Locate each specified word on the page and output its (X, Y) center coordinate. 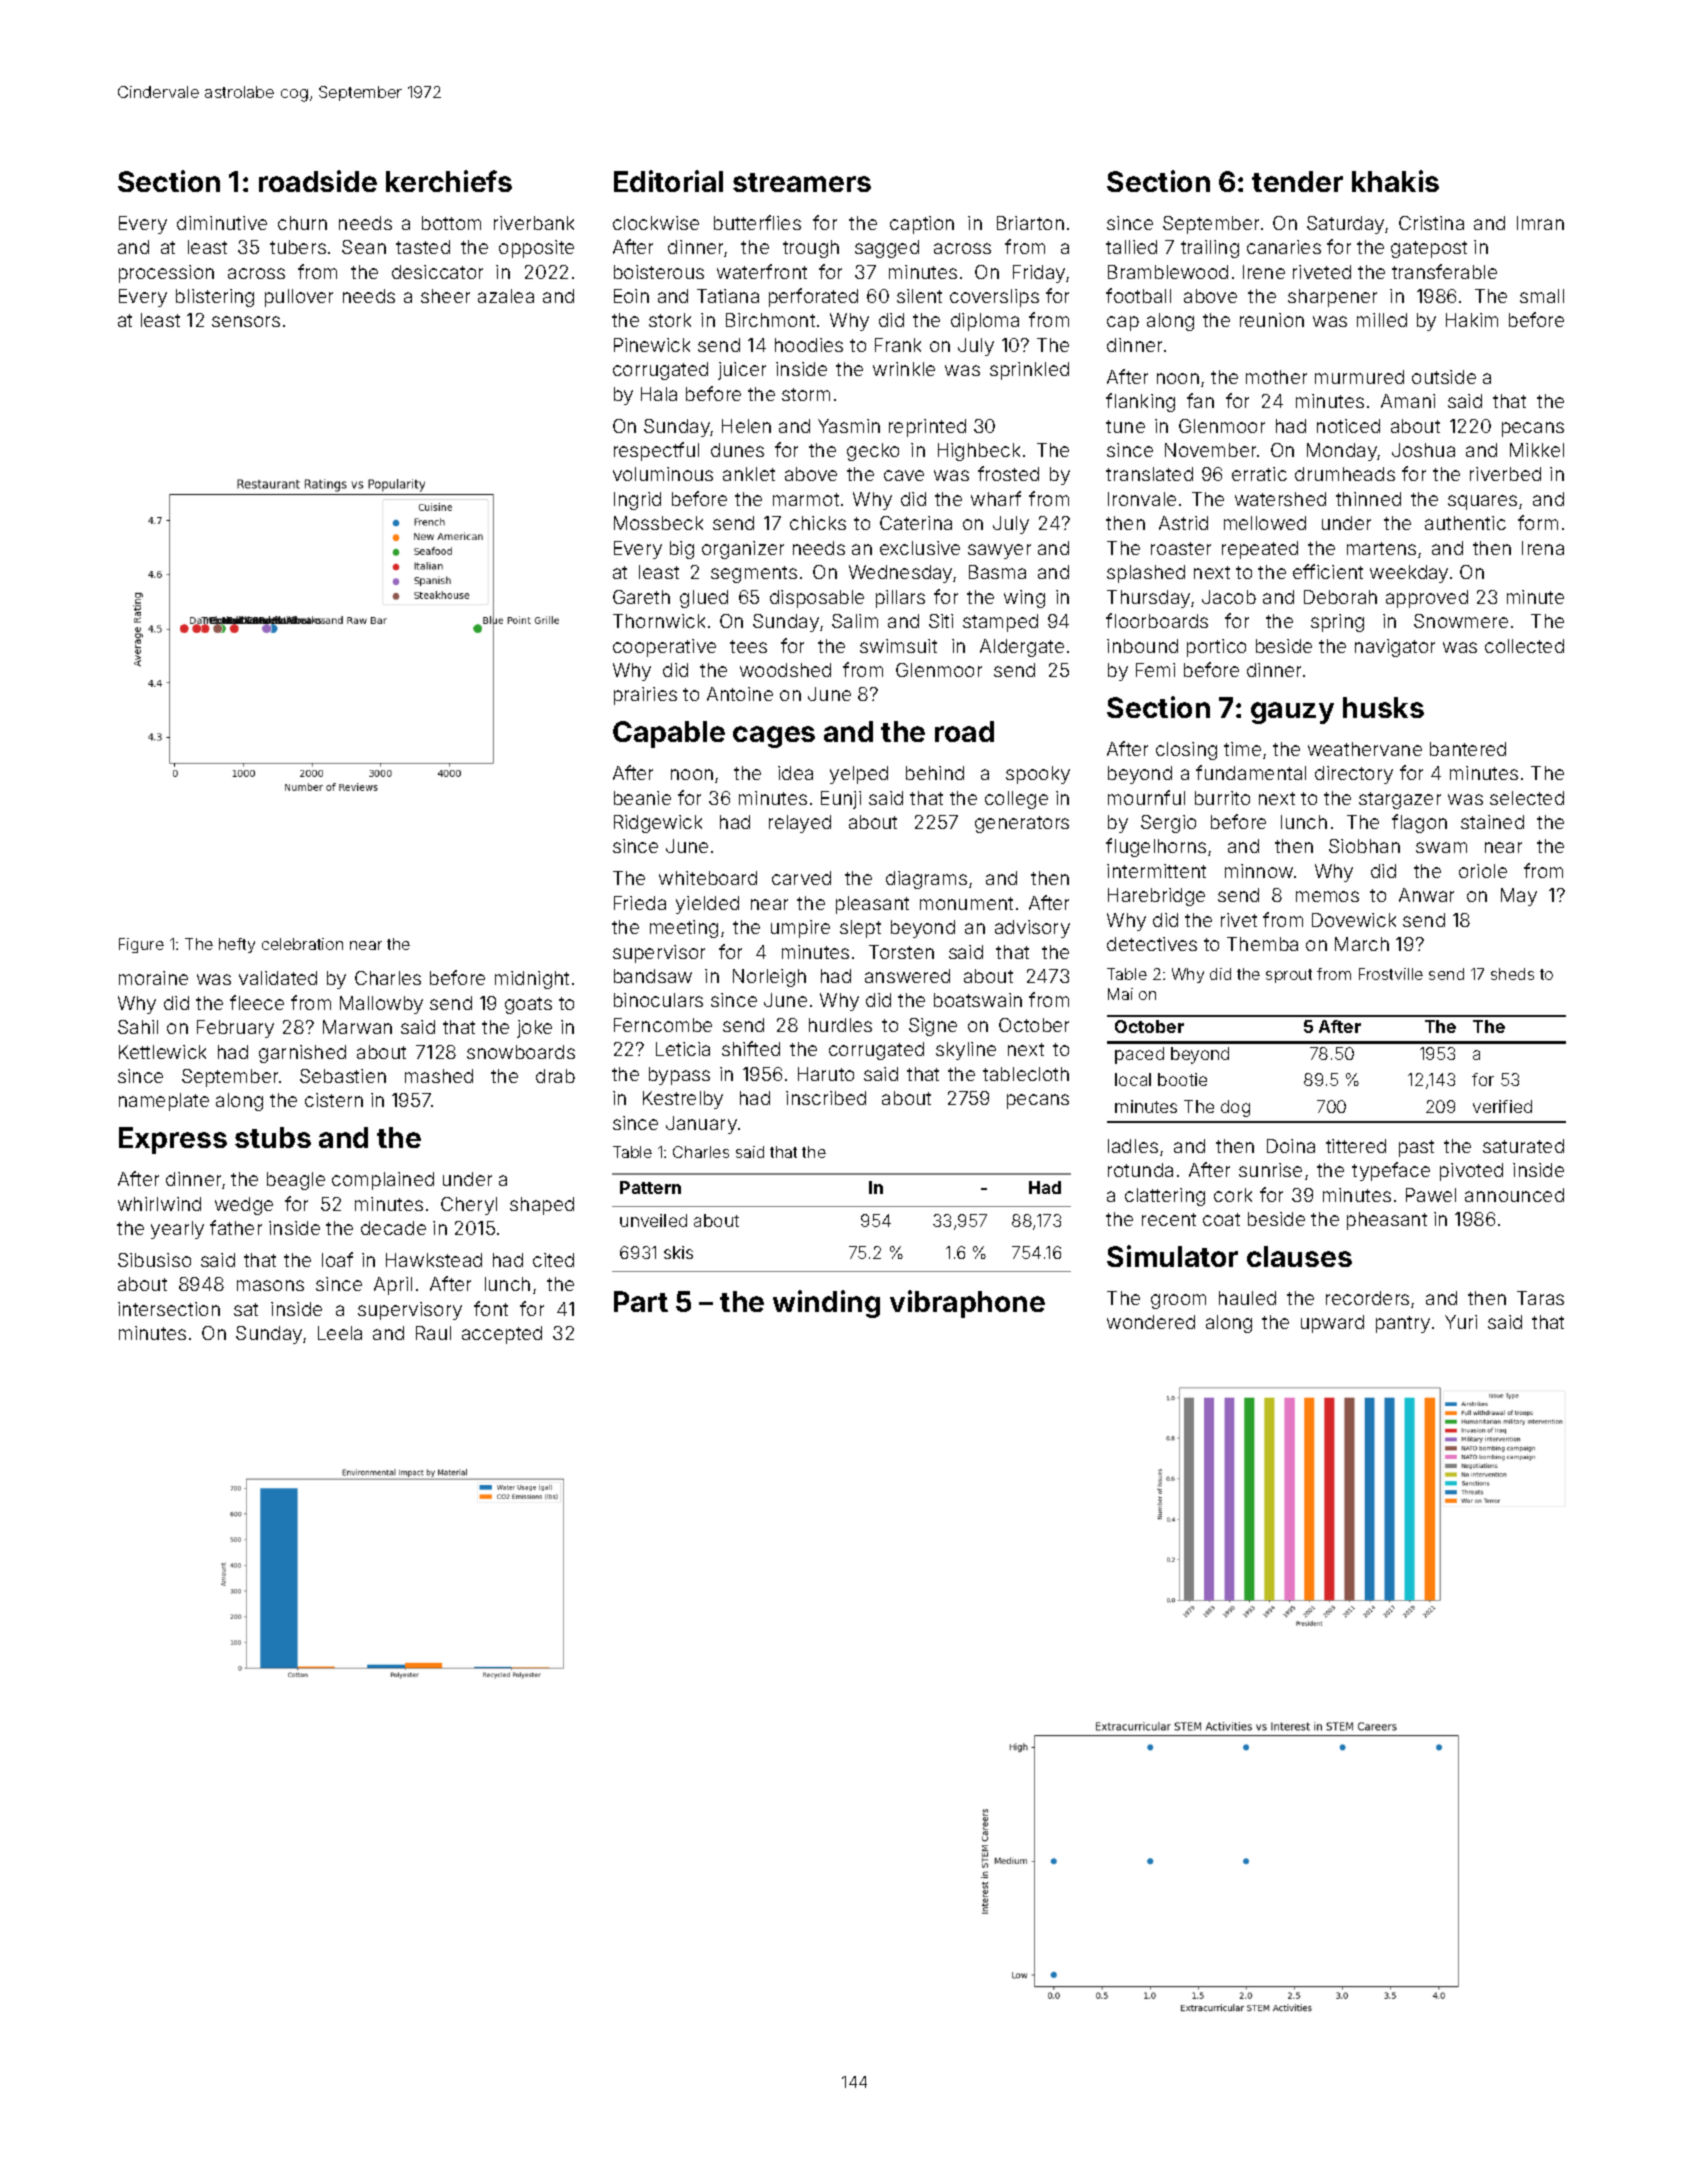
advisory (1032, 929)
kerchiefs (449, 181)
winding (826, 1304)
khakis (1395, 181)
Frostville (1391, 974)
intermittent (1156, 871)
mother (1276, 377)
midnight (532, 980)
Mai (1120, 994)
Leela (340, 1333)
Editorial (668, 181)
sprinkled (1029, 371)
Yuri (1461, 1322)
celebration (302, 944)
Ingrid (637, 501)
